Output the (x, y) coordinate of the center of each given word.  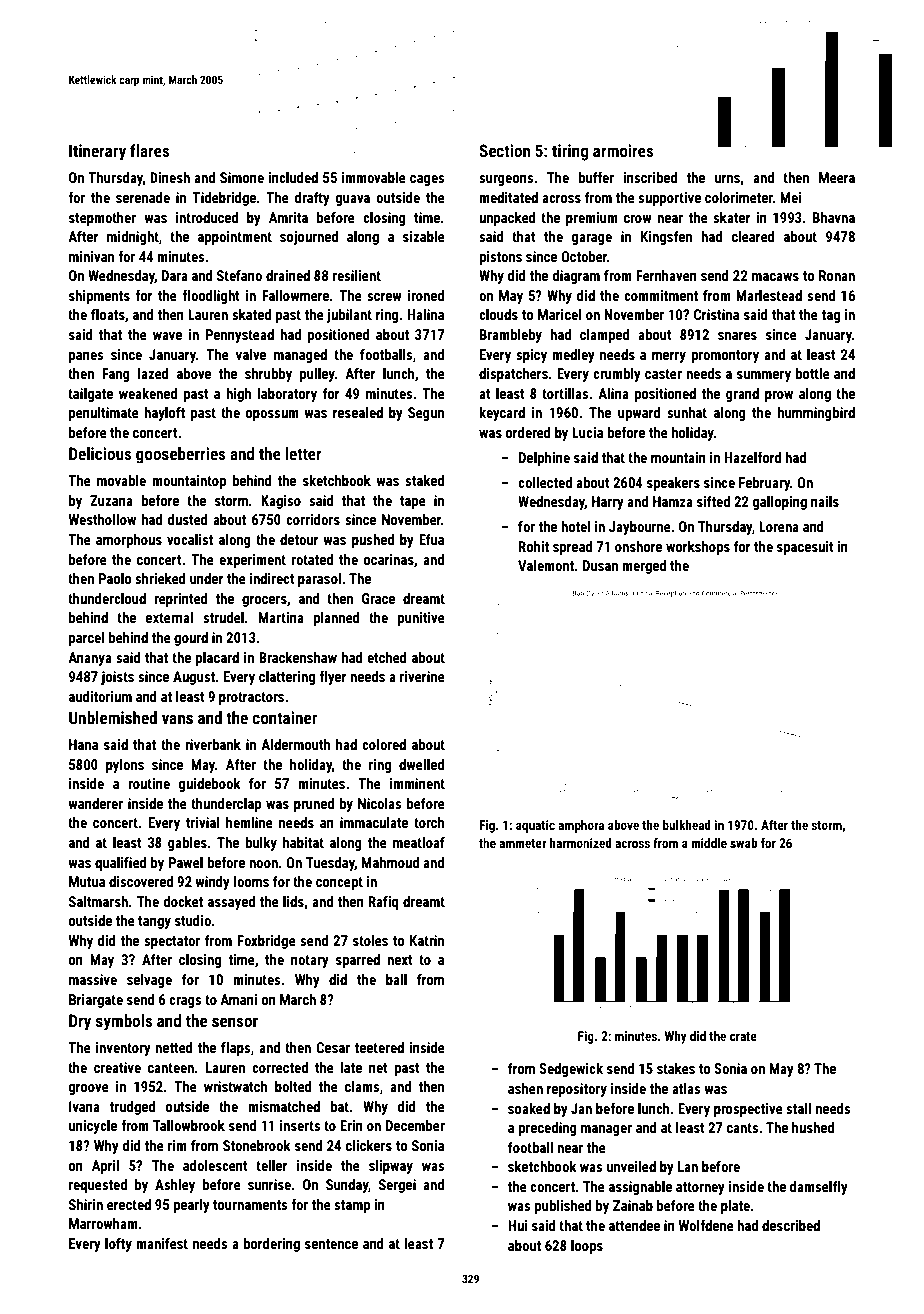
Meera (837, 177)
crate (743, 1036)
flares (149, 150)
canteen (171, 1068)
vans (177, 719)
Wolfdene (706, 1225)
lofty (118, 1244)
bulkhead (687, 825)
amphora (581, 826)
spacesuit (805, 548)
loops (587, 1247)
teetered (379, 1047)
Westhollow (102, 519)
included (293, 177)
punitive (421, 619)
